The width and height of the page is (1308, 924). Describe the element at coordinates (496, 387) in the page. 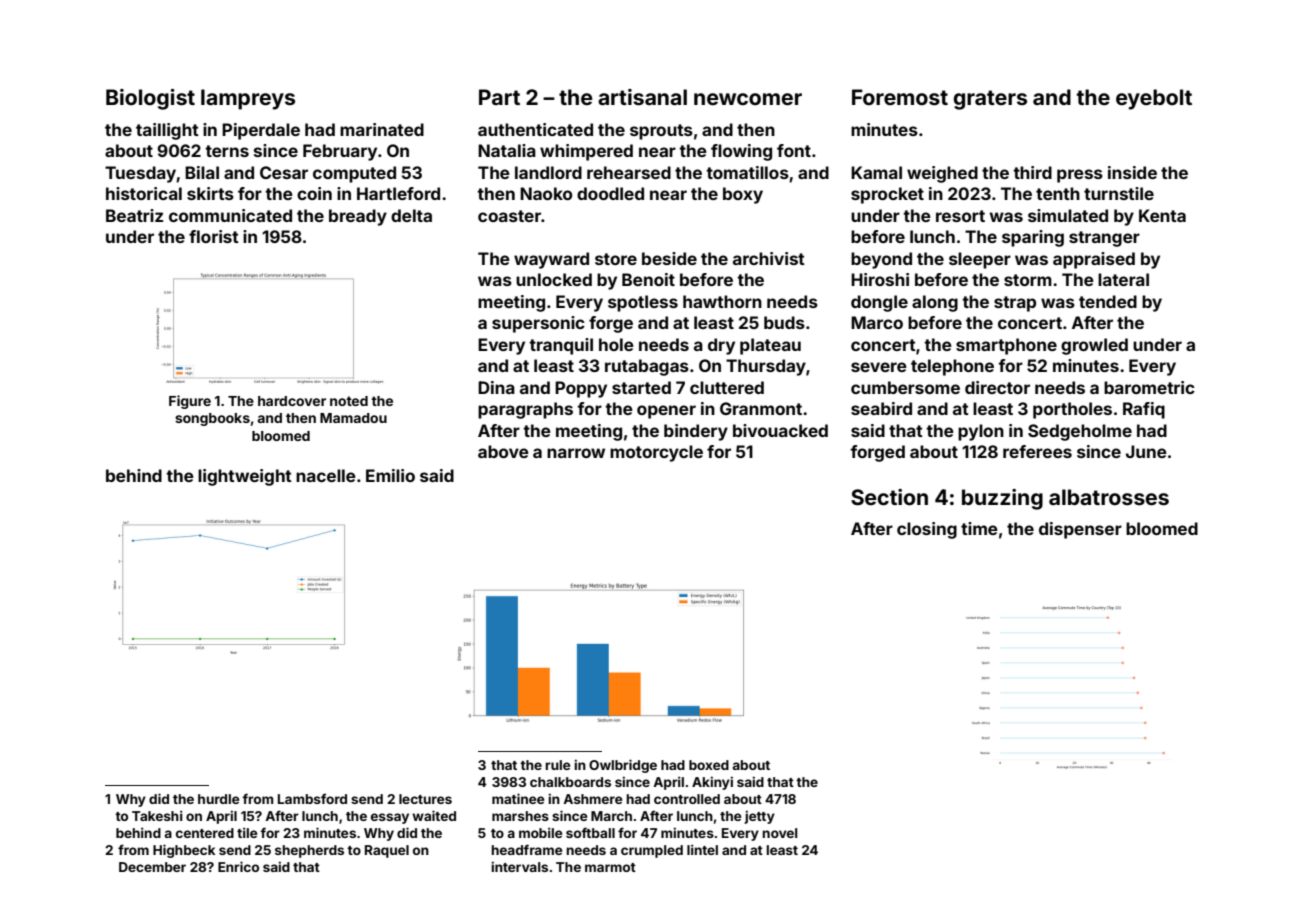

I see `Dina` at that location.
